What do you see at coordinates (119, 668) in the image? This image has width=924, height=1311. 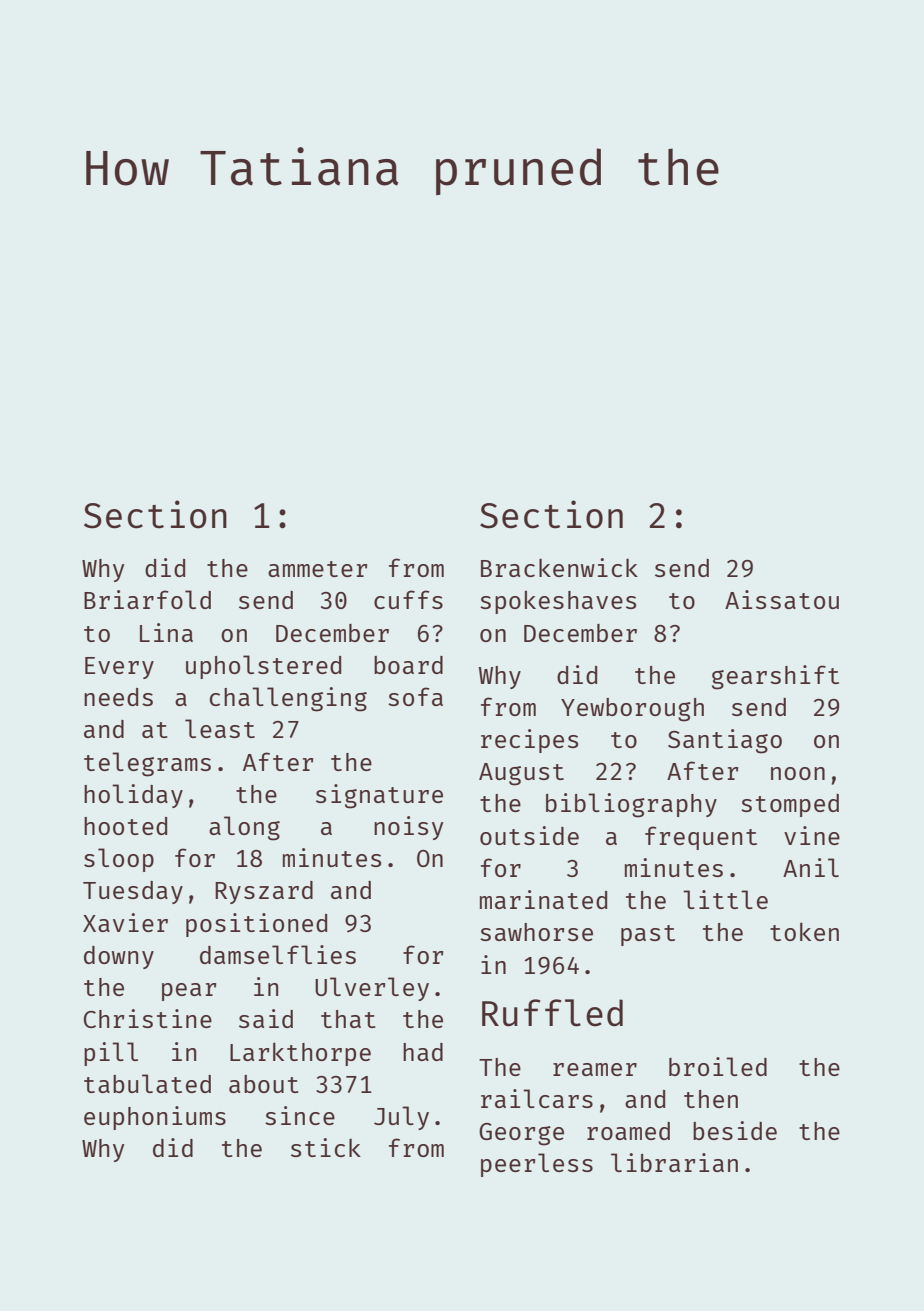 I see `Every` at bounding box center [119, 668].
